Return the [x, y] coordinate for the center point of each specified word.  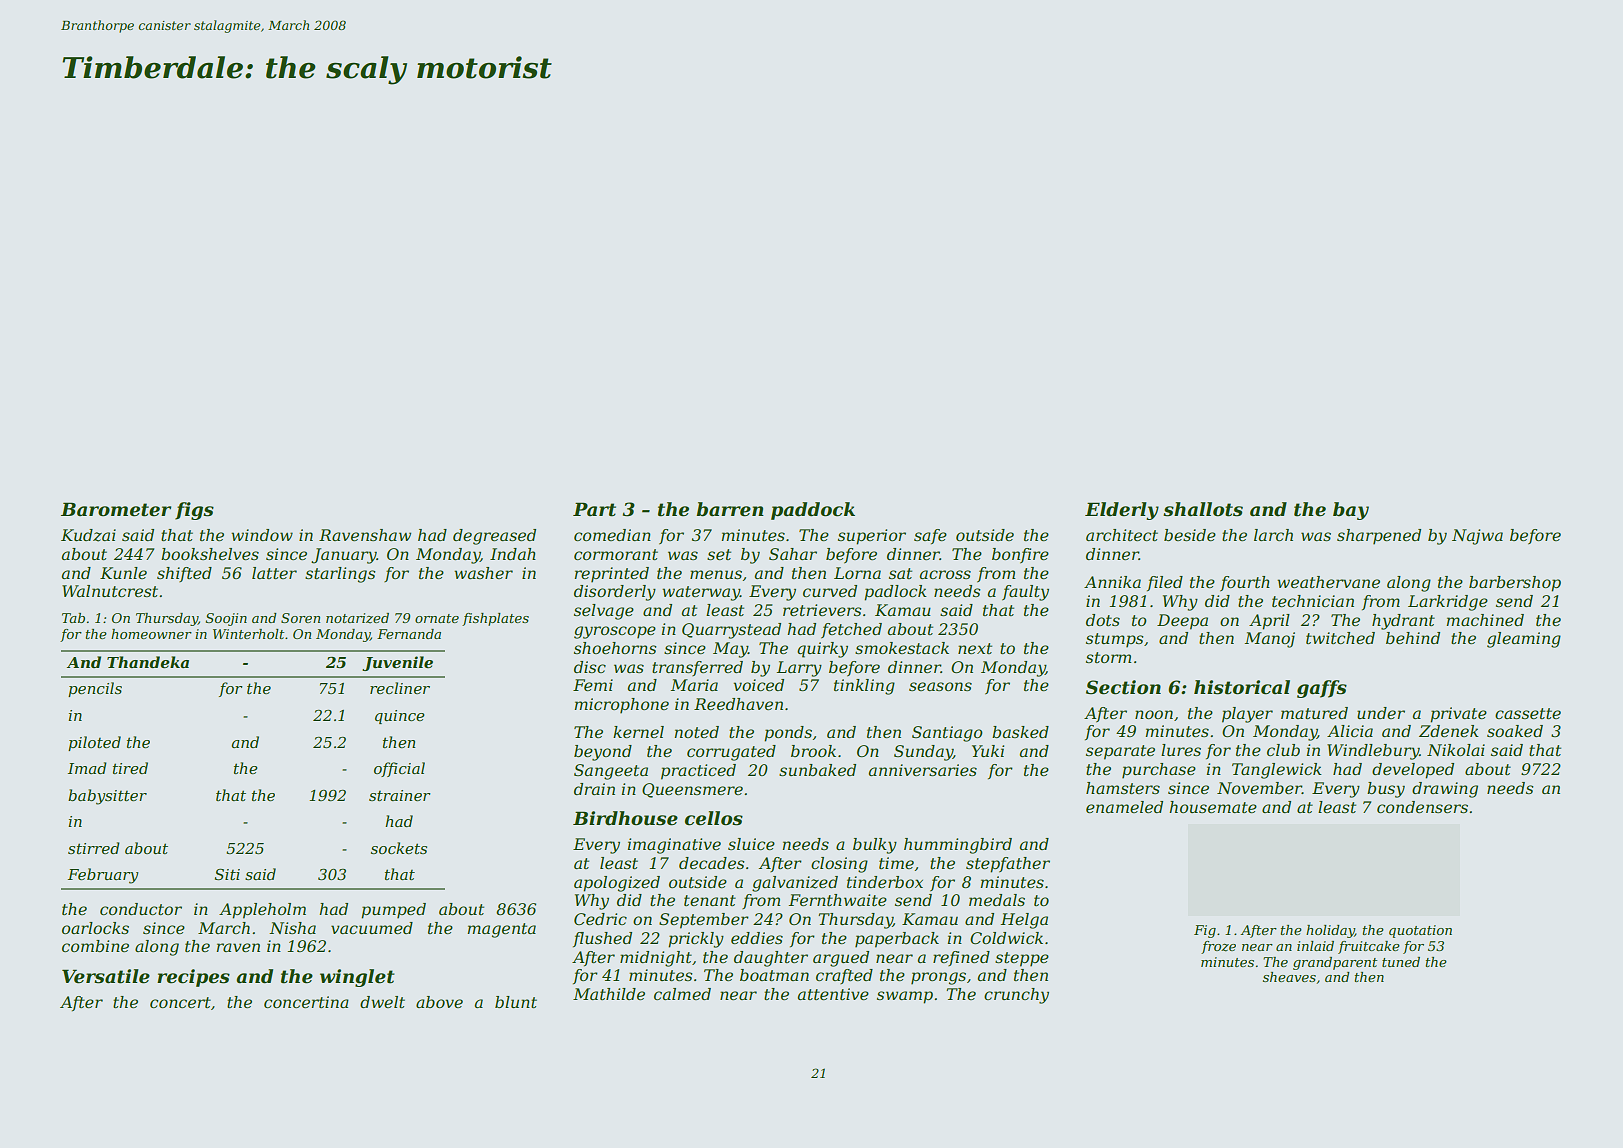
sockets [399, 848]
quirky [822, 650]
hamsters [1123, 788]
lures [1181, 750]
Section [1123, 687]
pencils [95, 689]
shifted [184, 574]
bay [1351, 511]
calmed [682, 994]
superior [872, 537]
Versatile [106, 976]
